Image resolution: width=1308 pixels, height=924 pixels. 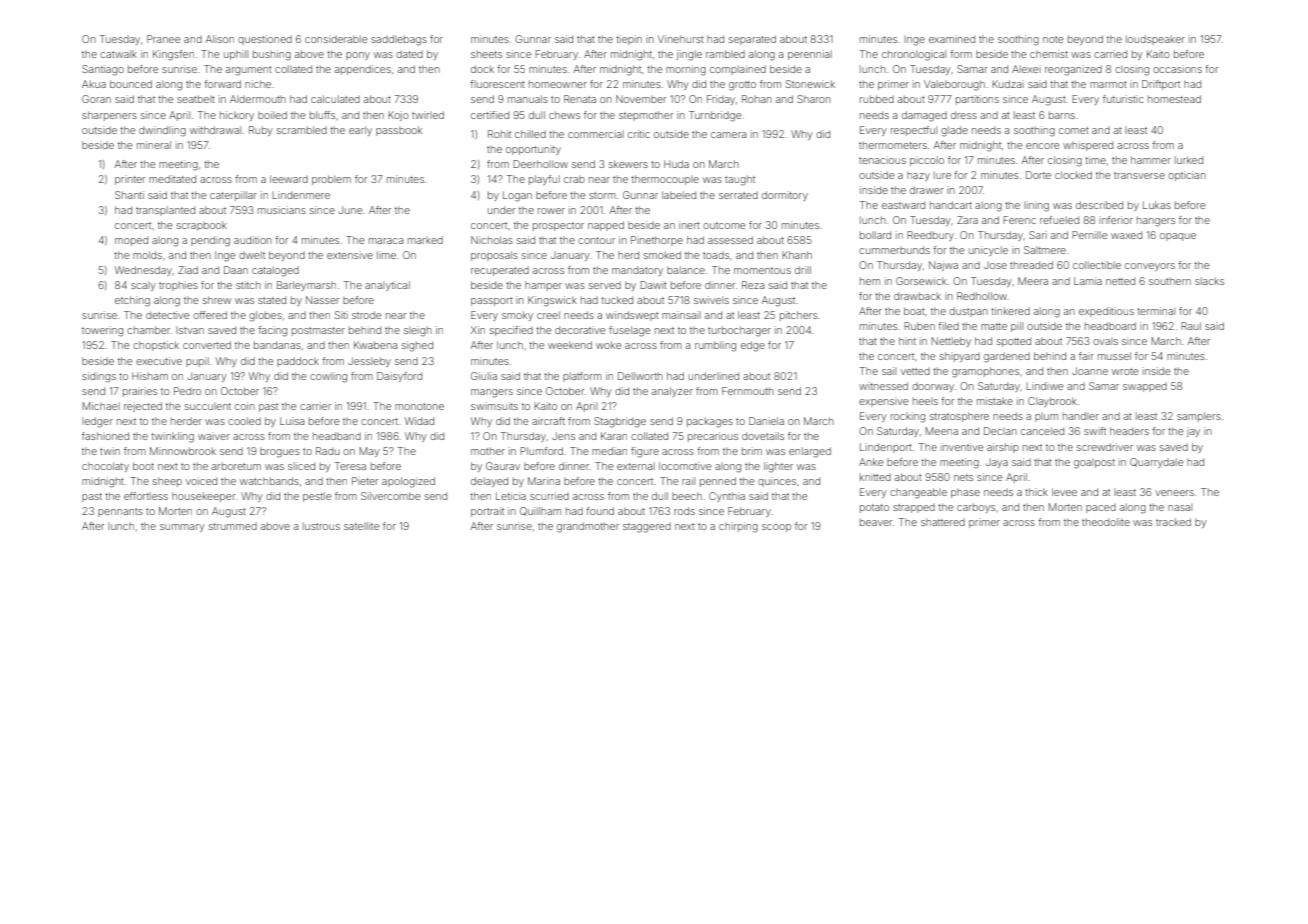 What do you see at coordinates (132, 301) in the screenshot?
I see `etching` at bounding box center [132, 301].
